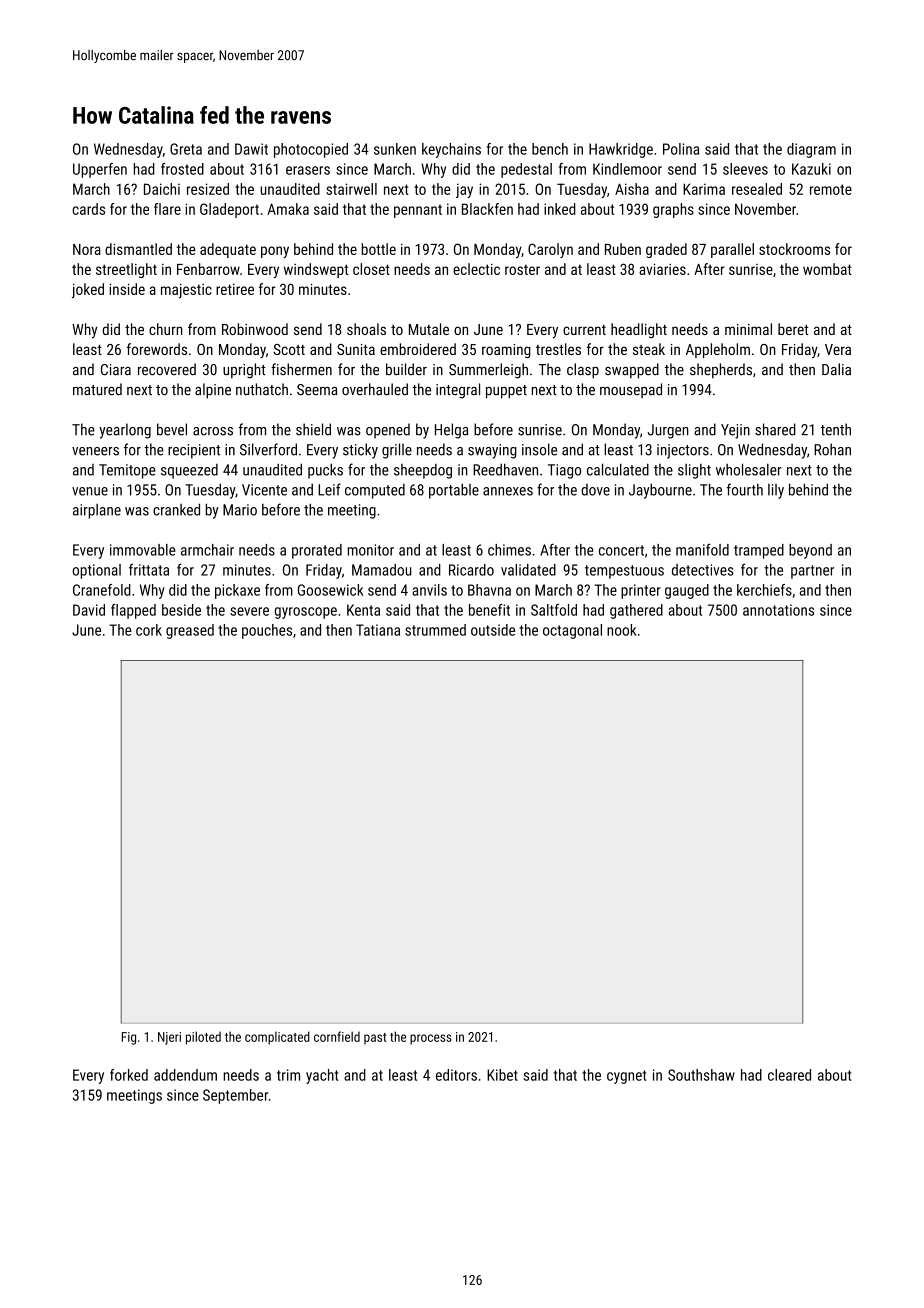  I want to click on Dalia, so click(836, 369).
